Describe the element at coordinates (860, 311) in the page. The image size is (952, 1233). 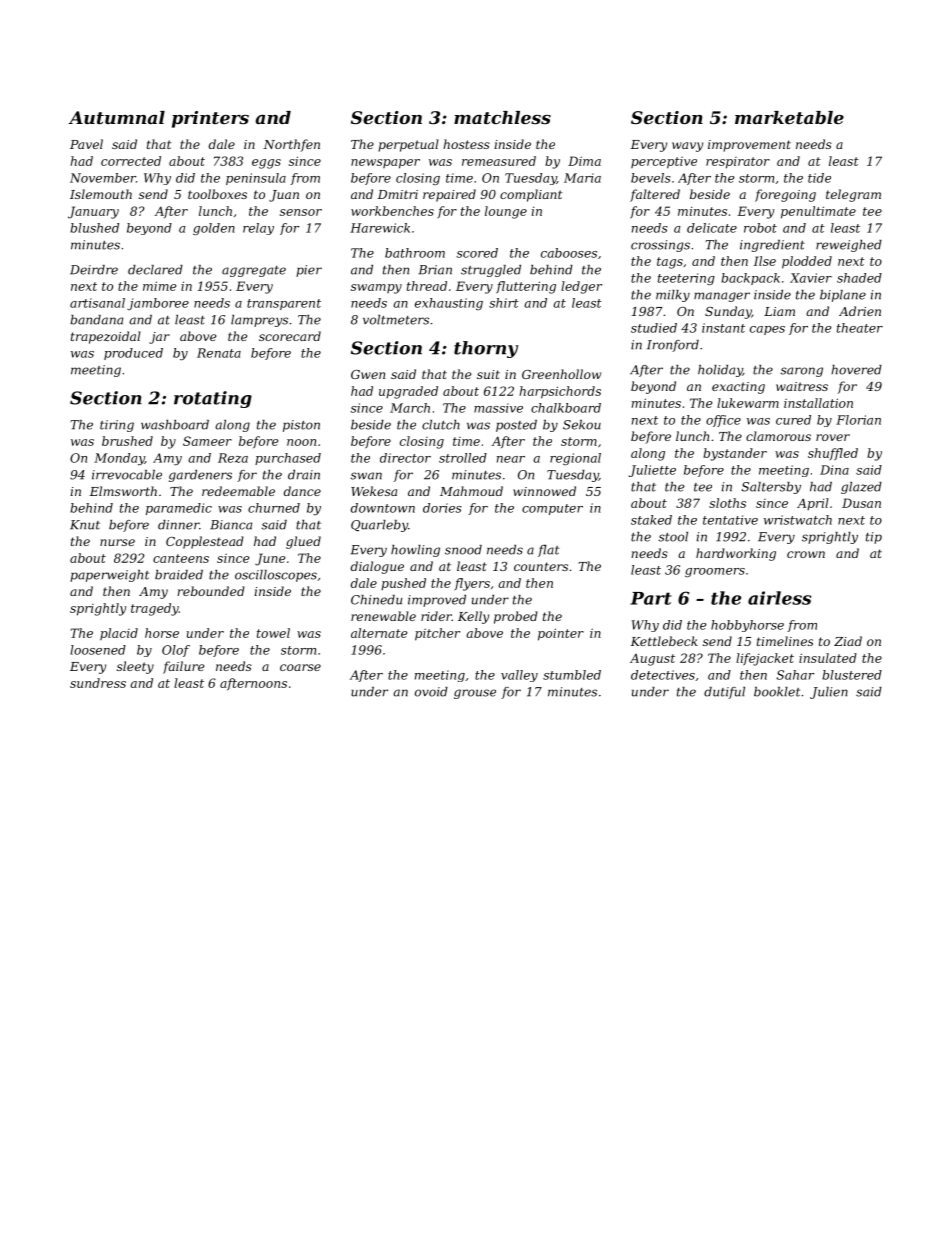
I see `Adrien` at that location.
